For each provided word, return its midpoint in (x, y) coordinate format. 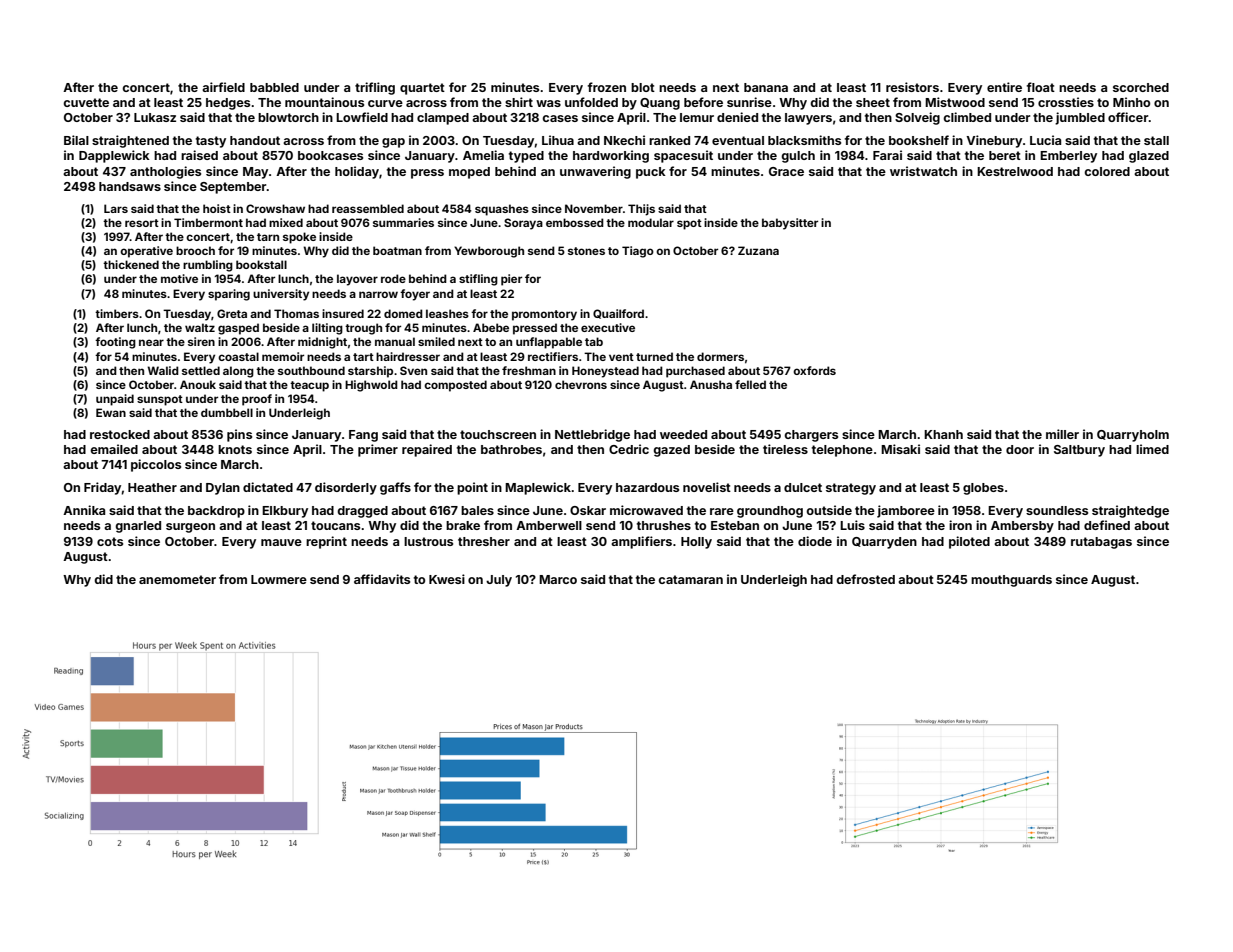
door (1020, 449)
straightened (130, 141)
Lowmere (279, 579)
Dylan (223, 489)
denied (737, 117)
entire (1004, 87)
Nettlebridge (592, 435)
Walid (163, 370)
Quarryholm (1133, 436)
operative (146, 252)
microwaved (646, 510)
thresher (484, 541)
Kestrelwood (1015, 171)
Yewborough (489, 252)
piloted (969, 542)
